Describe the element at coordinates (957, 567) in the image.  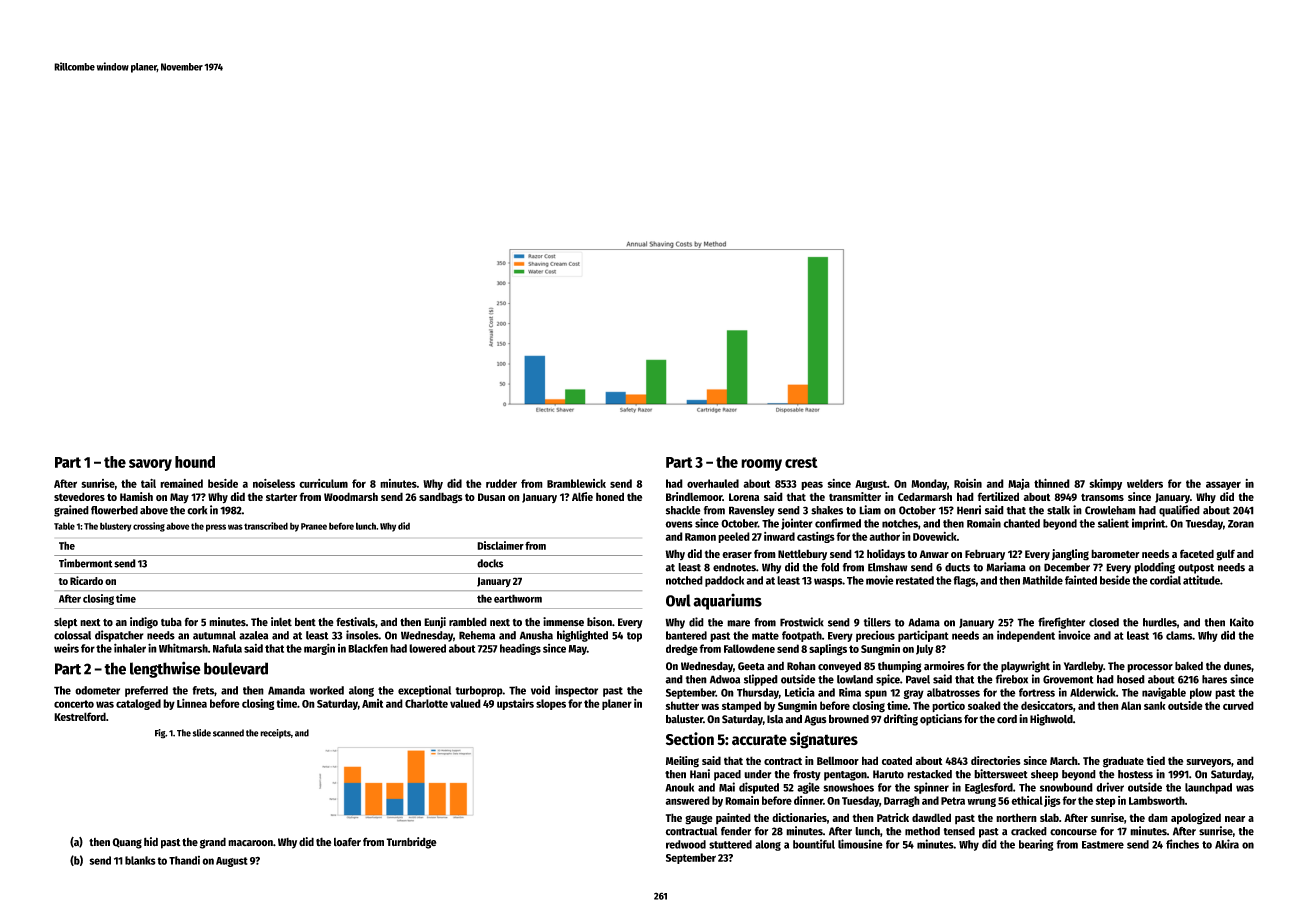
I see `ducts` at that location.
